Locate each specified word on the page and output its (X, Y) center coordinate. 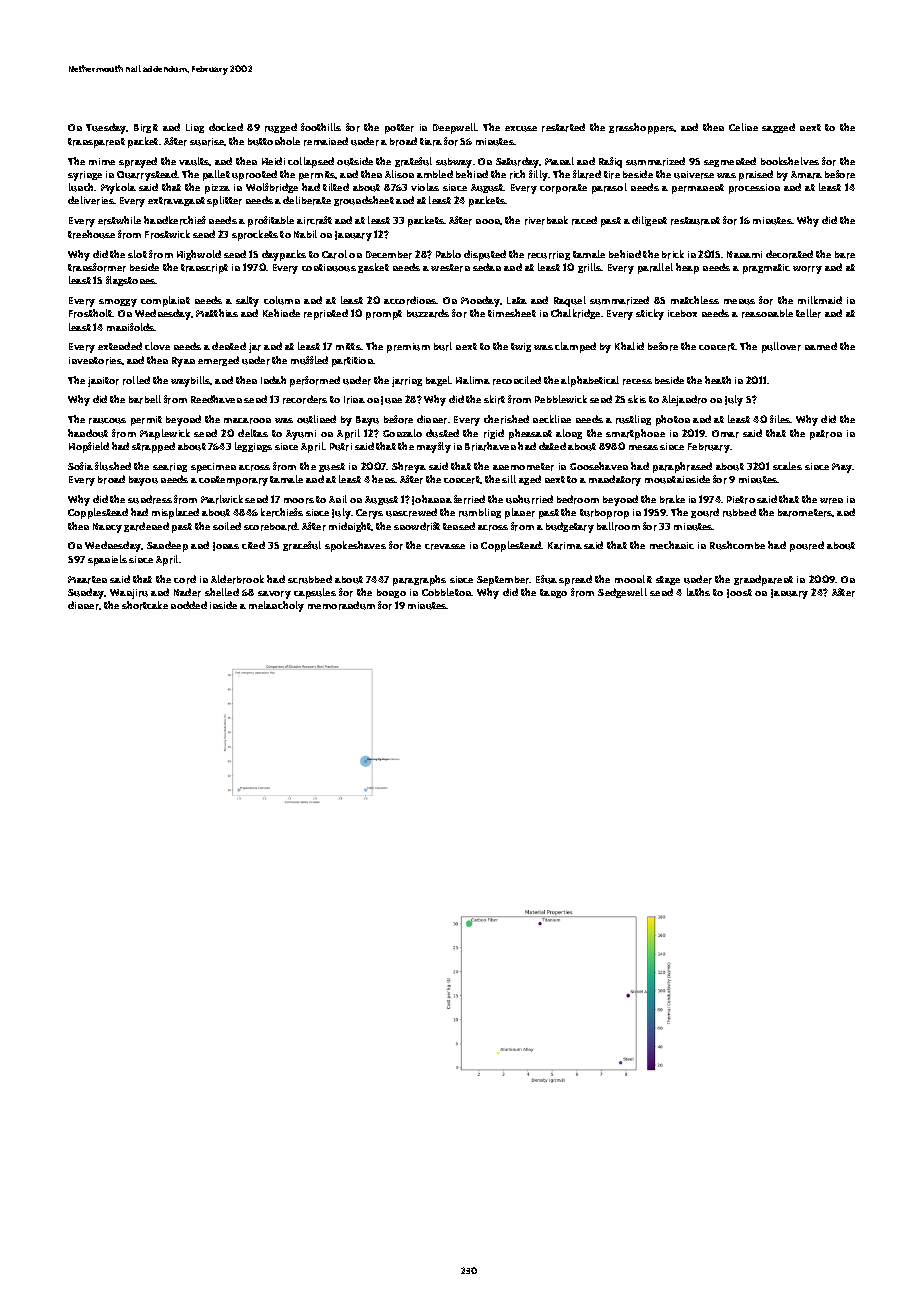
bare (845, 255)
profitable (271, 221)
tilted (336, 187)
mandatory (615, 480)
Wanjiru (129, 594)
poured (807, 546)
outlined (316, 419)
